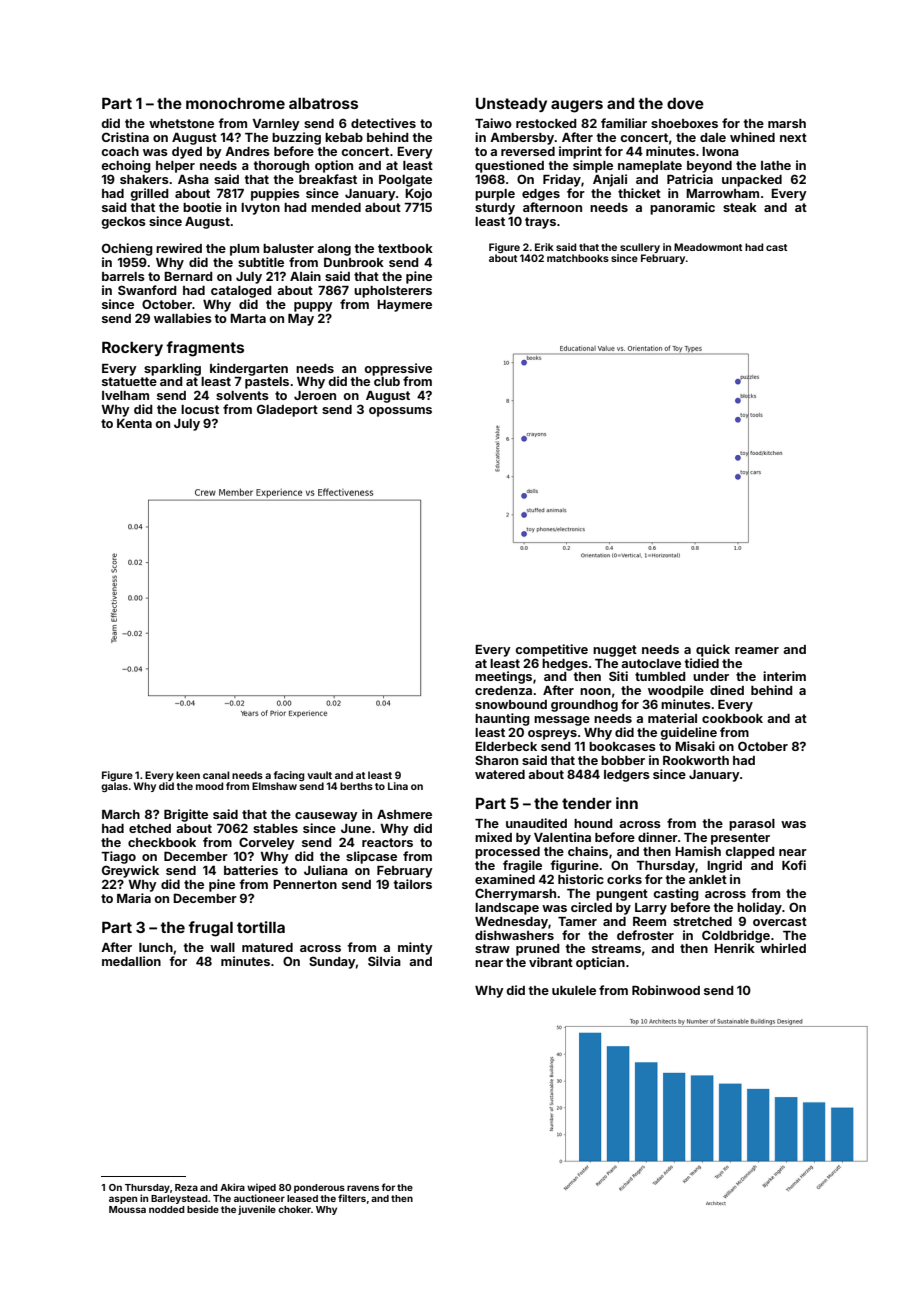  I want to click on Robinwood, so click(666, 990).
